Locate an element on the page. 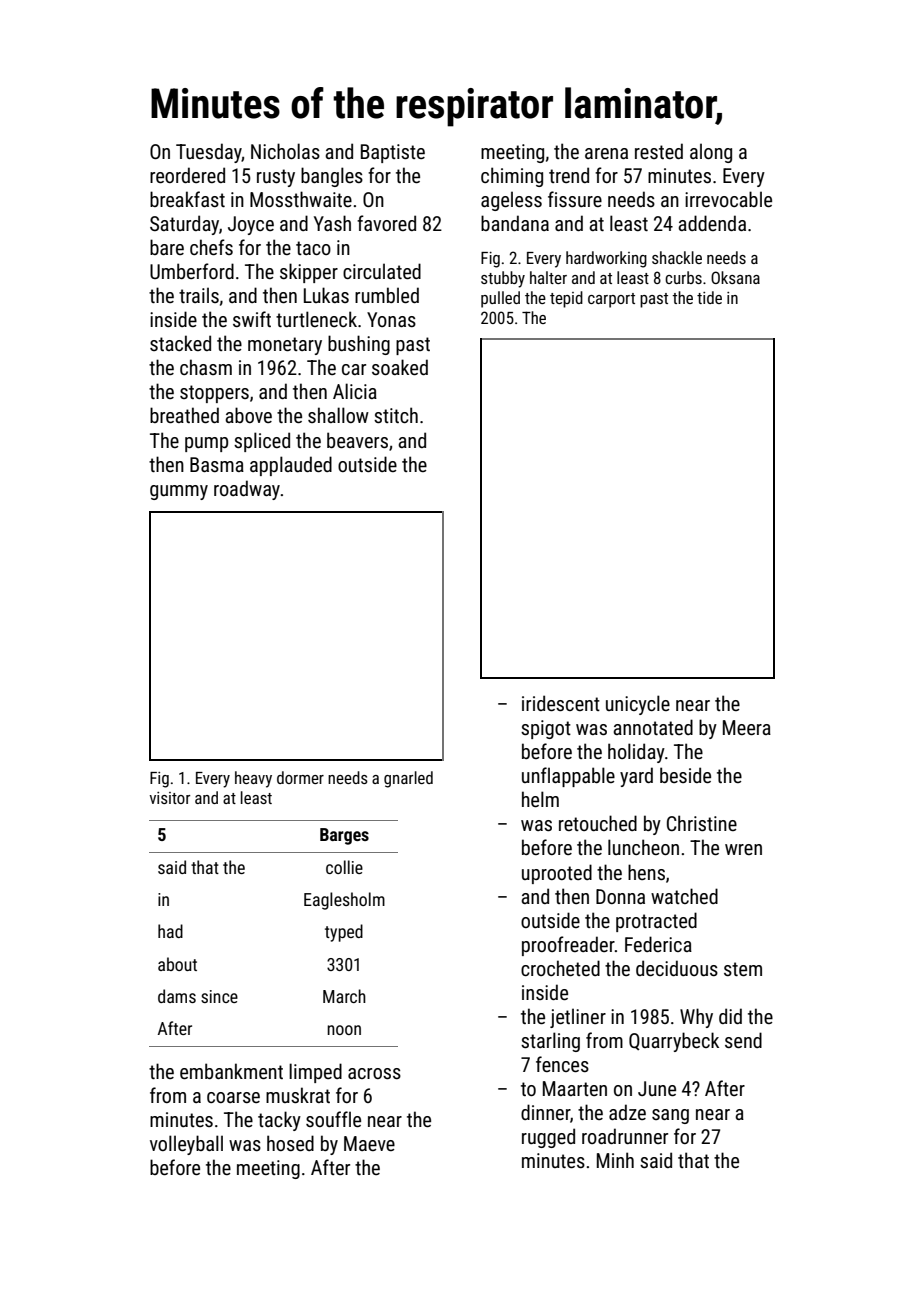 The width and height of the image is (924, 1311). heavy is located at coordinates (253, 779).
